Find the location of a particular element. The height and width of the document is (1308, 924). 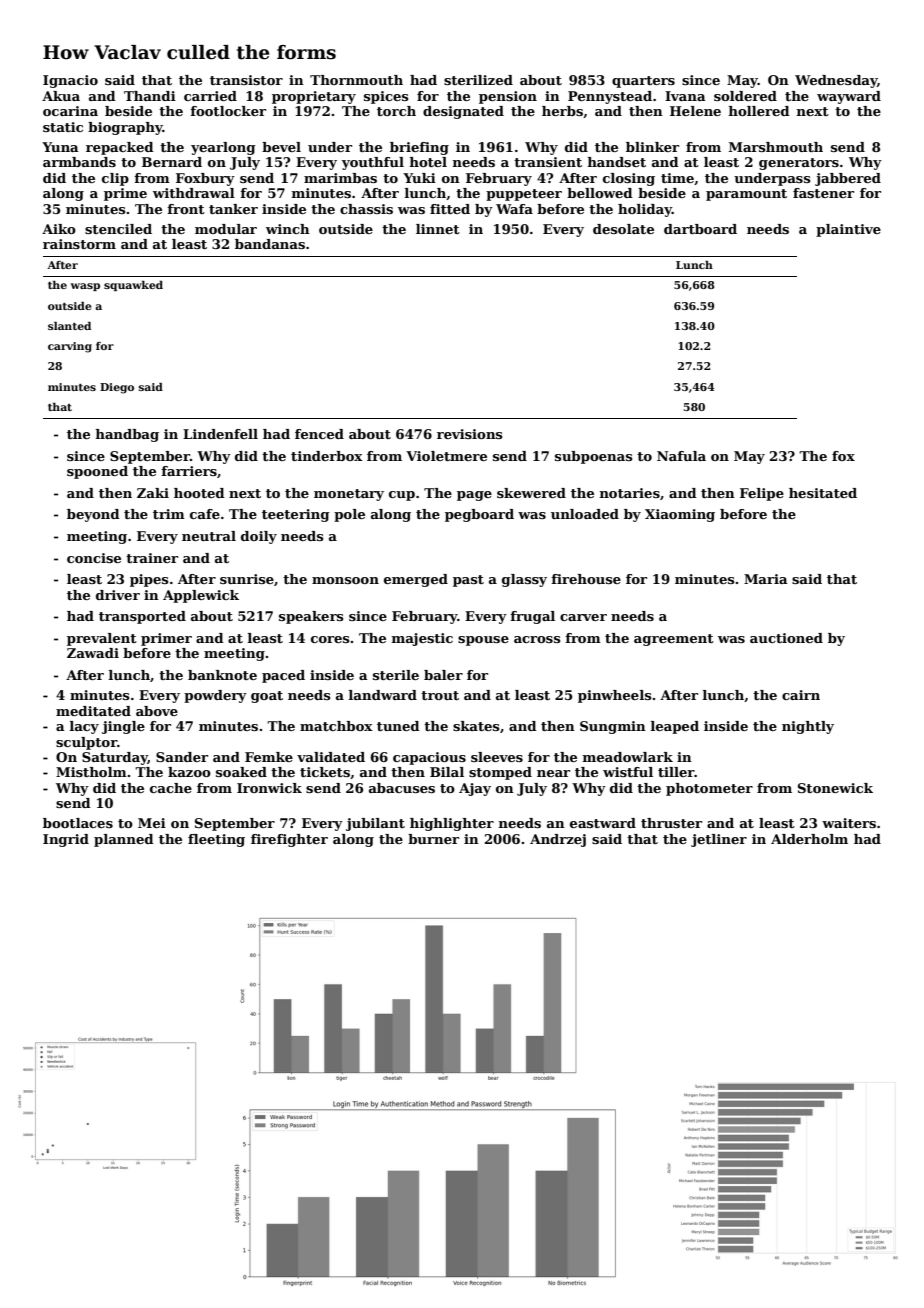

cup is located at coordinates (402, 496).
